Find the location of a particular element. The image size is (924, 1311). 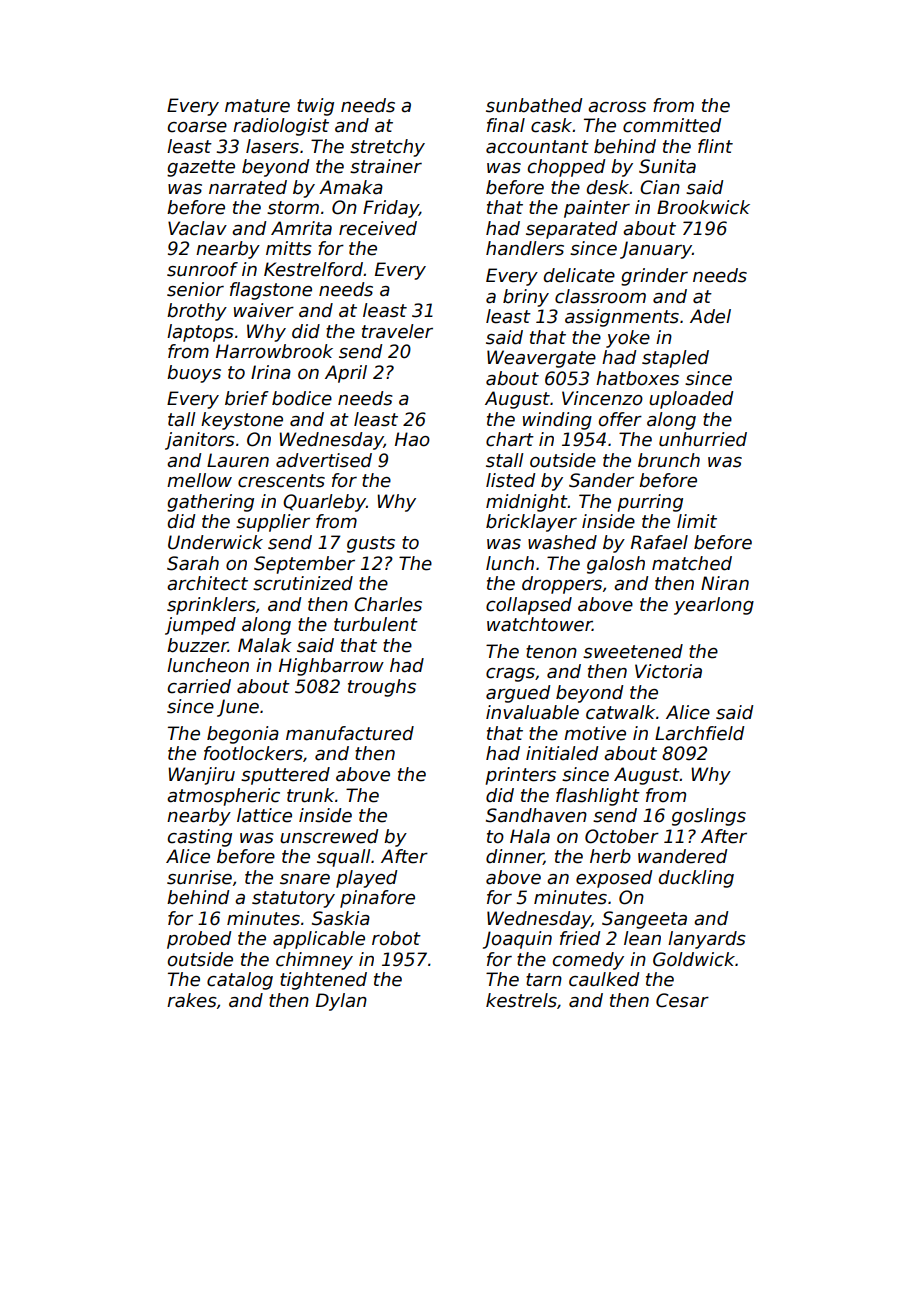

uploaded is located at coordinates (691, 400).
